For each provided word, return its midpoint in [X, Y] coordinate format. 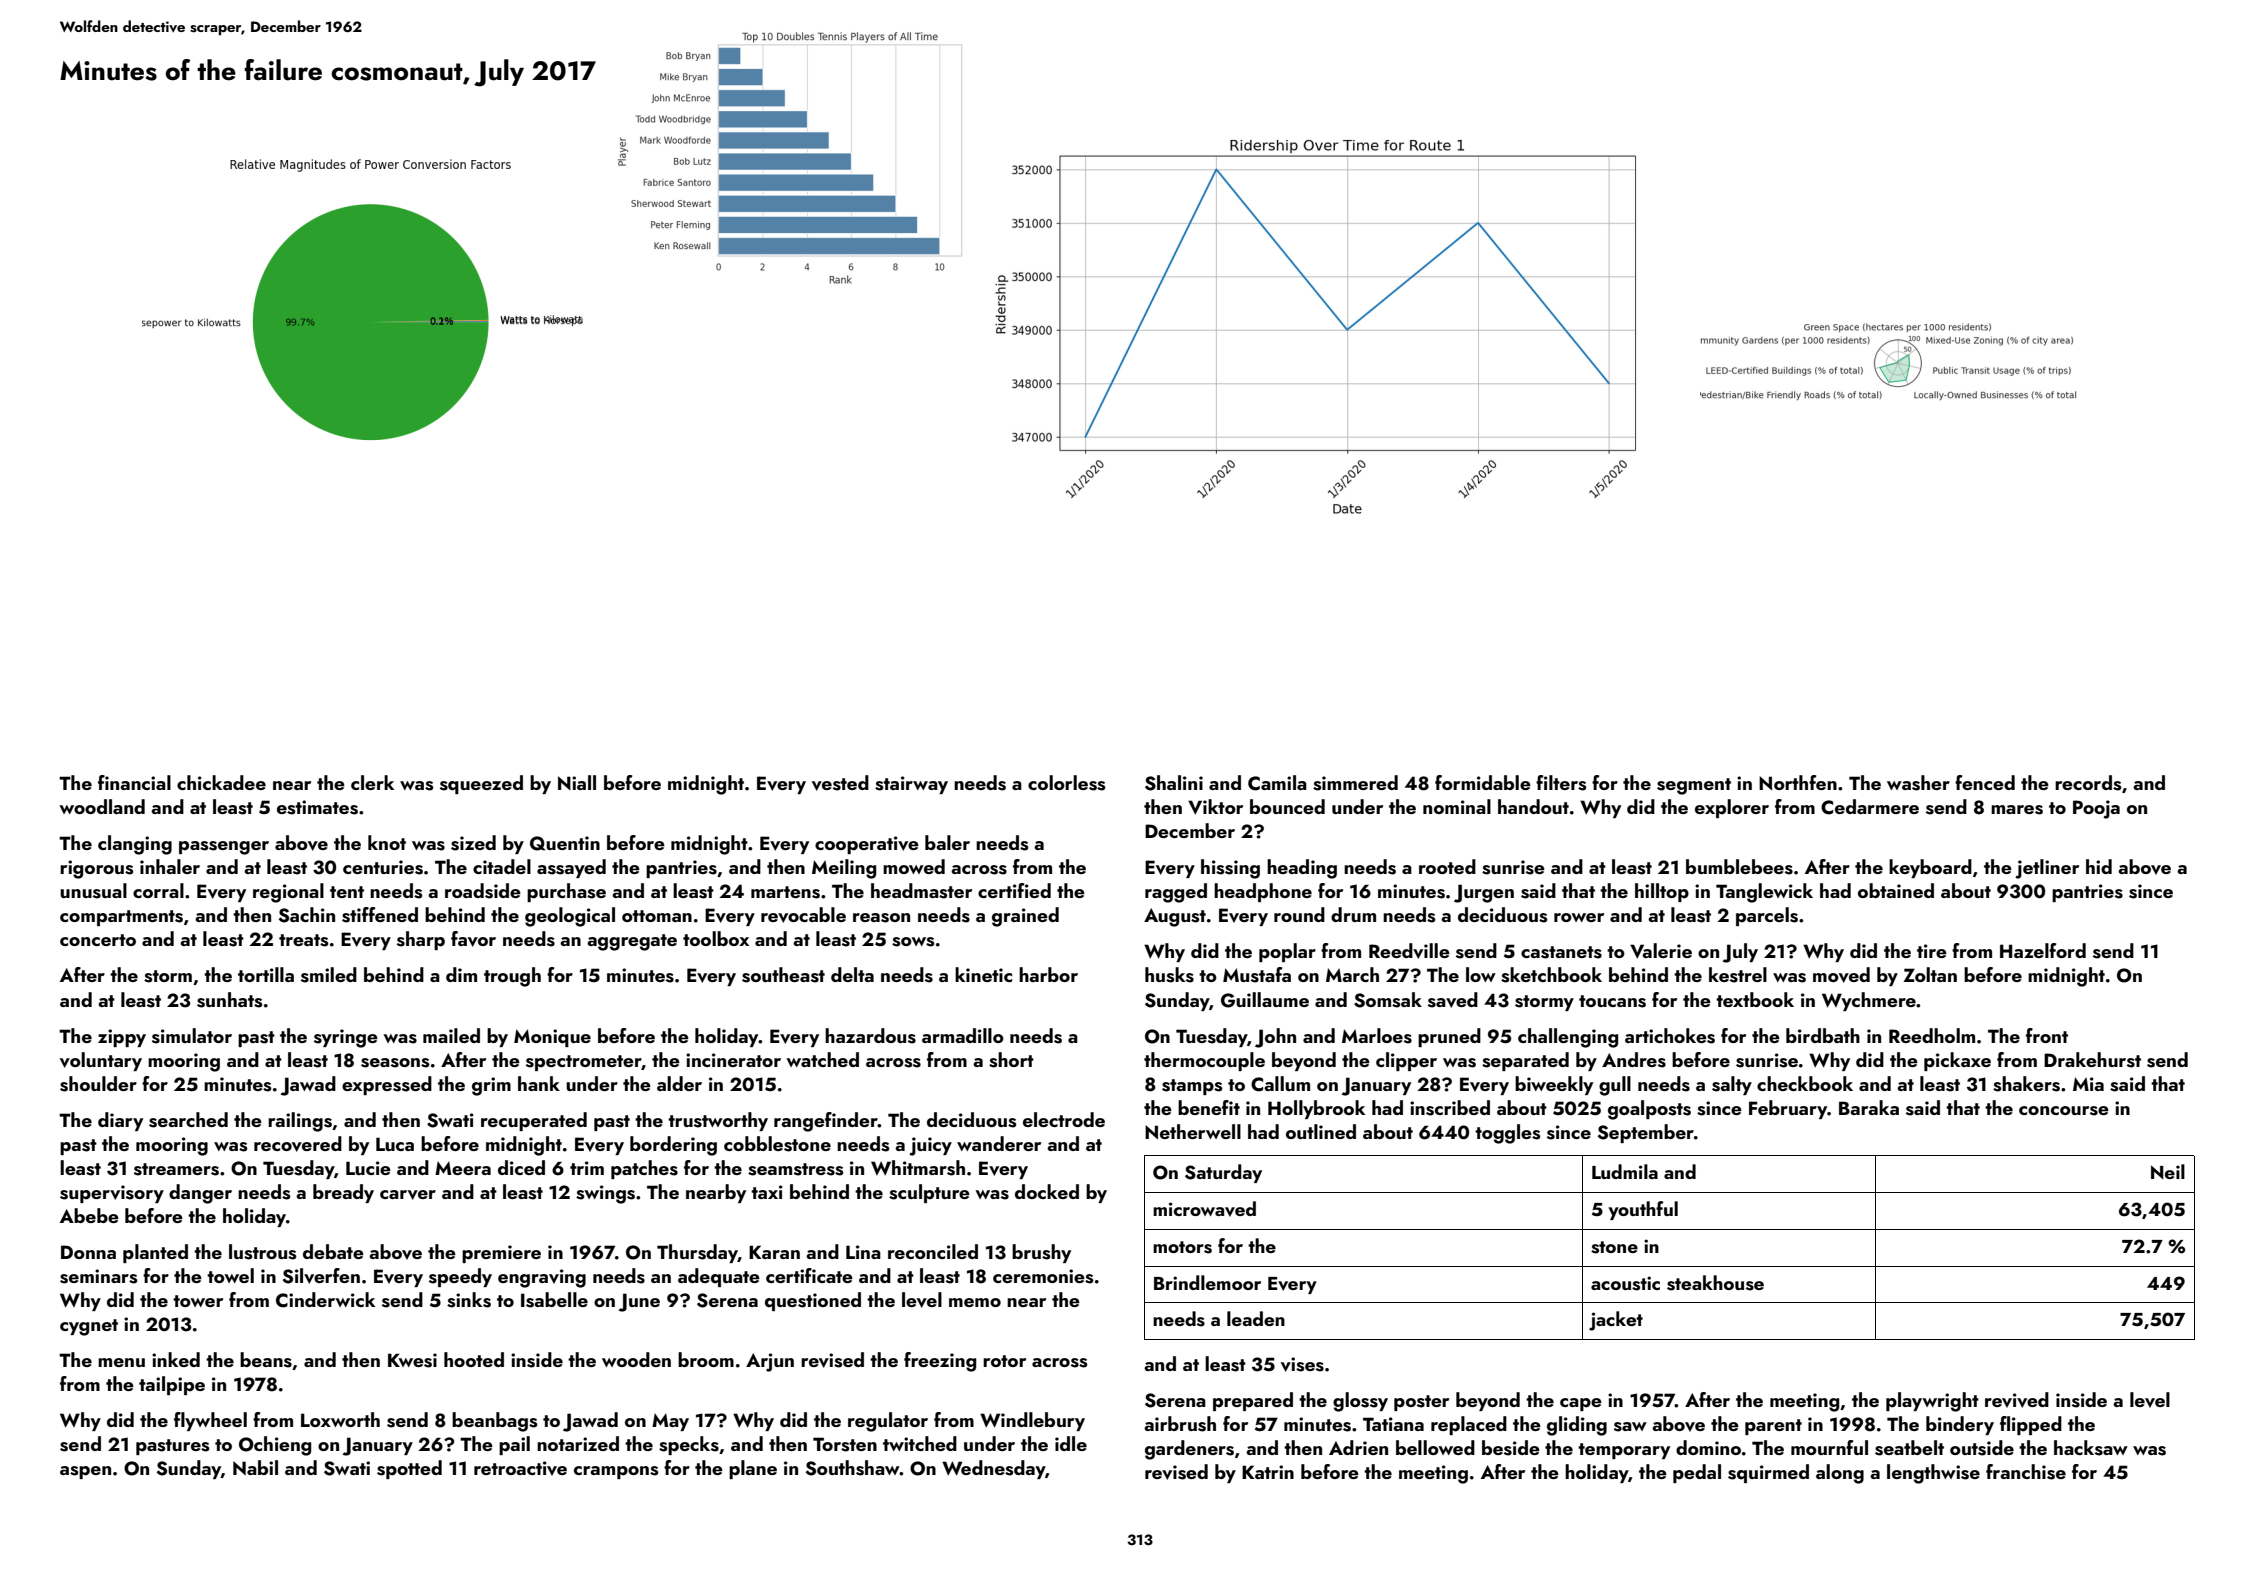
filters [1561, 783]
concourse [2064, 1111]
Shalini [1174, 783]
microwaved [1204, 1209]
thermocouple [1204, 1061]
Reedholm [1932, 1035]
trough [512, 977]
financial [134, 782]
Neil [2168, 1171]
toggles [1508, 1134]
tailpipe [172, 1385]
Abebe [89, 1215]
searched [188, 1120]
